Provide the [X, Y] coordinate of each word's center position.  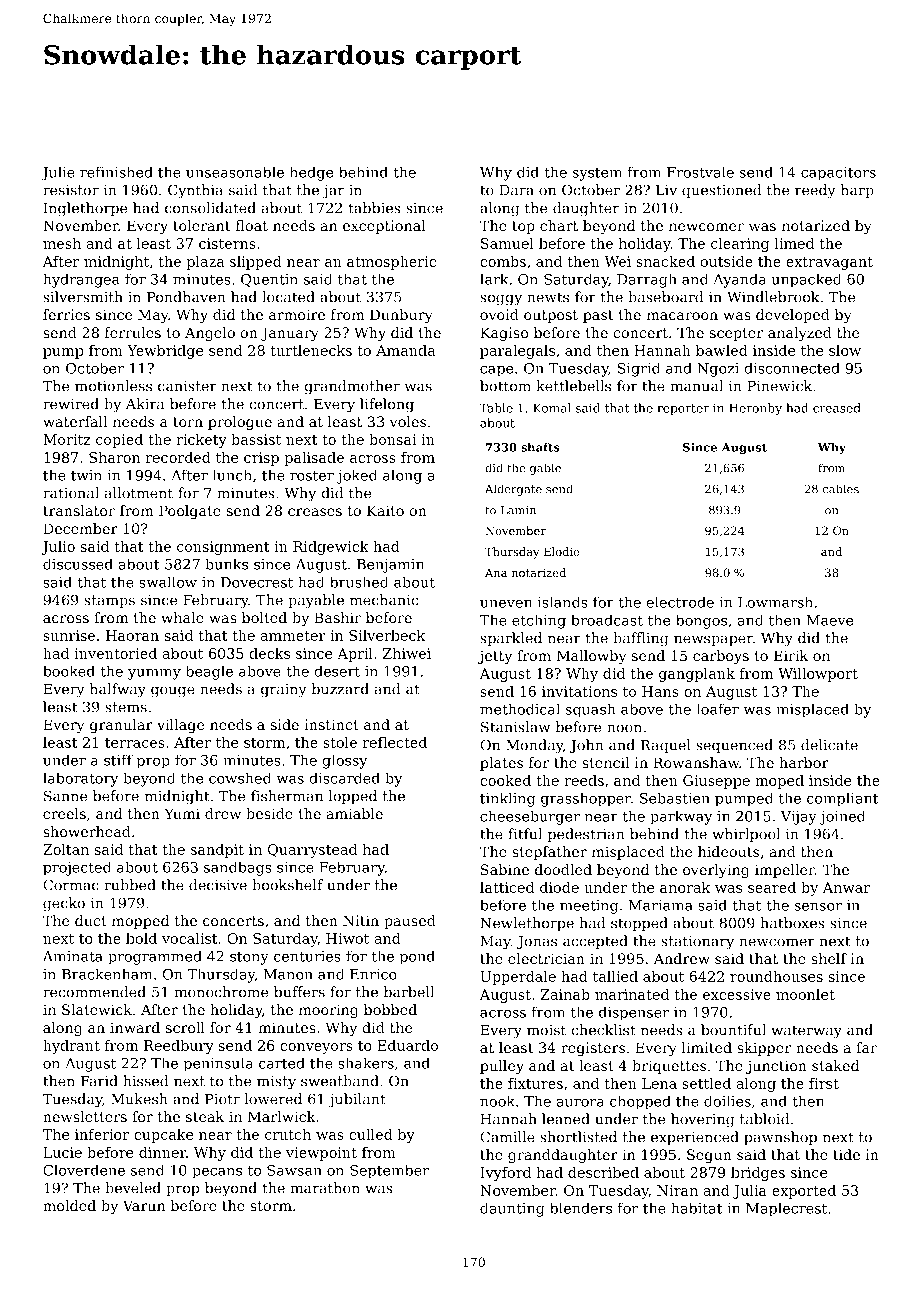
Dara [517, 190]
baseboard [666, 297]
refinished [116, 172]
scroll [185, 1027]
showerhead [87, 831]
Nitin [361, 920]
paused [410, 922]
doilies [727, 1101]
